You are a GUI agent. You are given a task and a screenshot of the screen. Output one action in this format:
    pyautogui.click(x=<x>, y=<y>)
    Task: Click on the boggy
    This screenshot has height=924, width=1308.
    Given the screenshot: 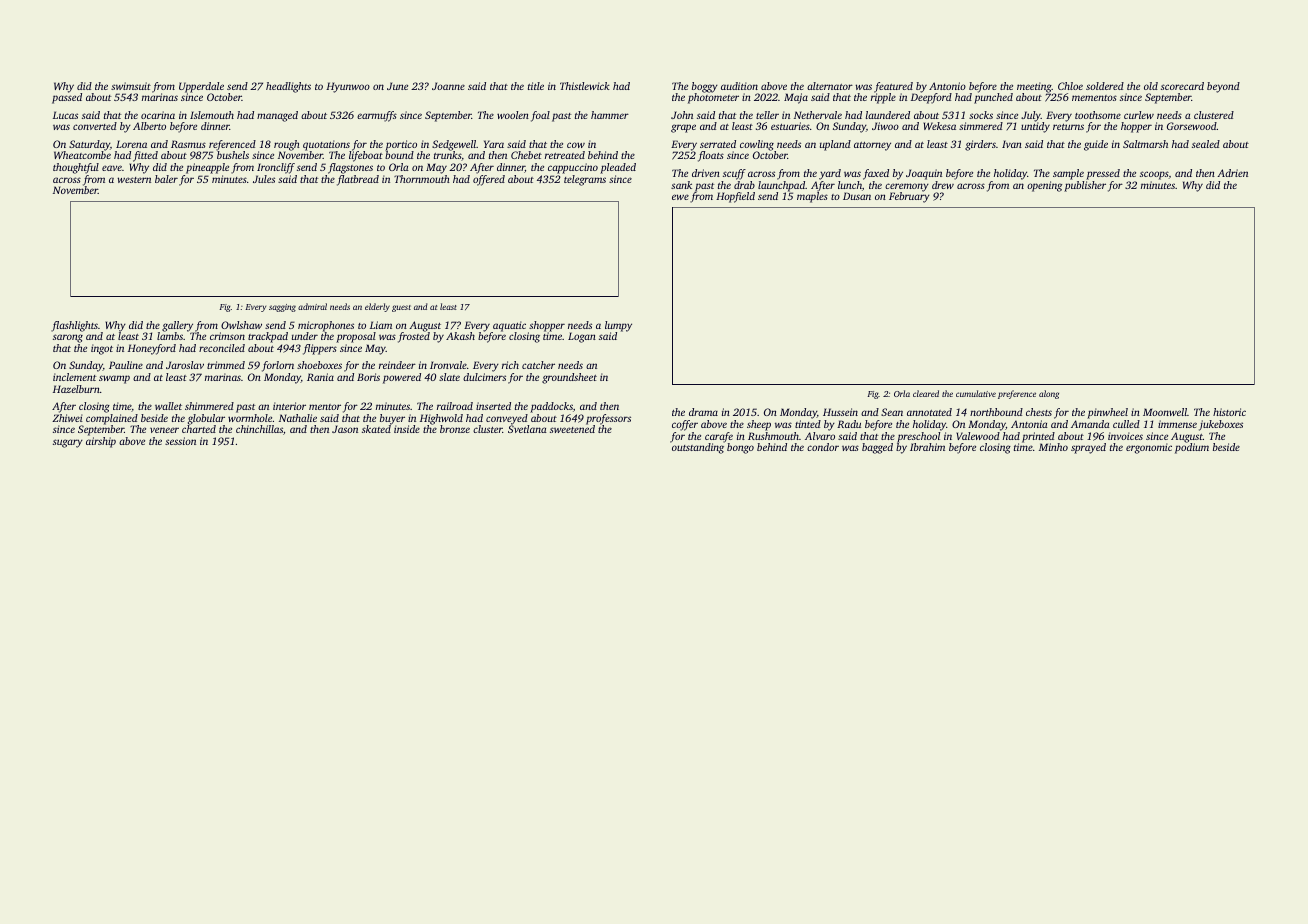 What is the action you would take?
    pyautogui.click(x=705, y=87)
